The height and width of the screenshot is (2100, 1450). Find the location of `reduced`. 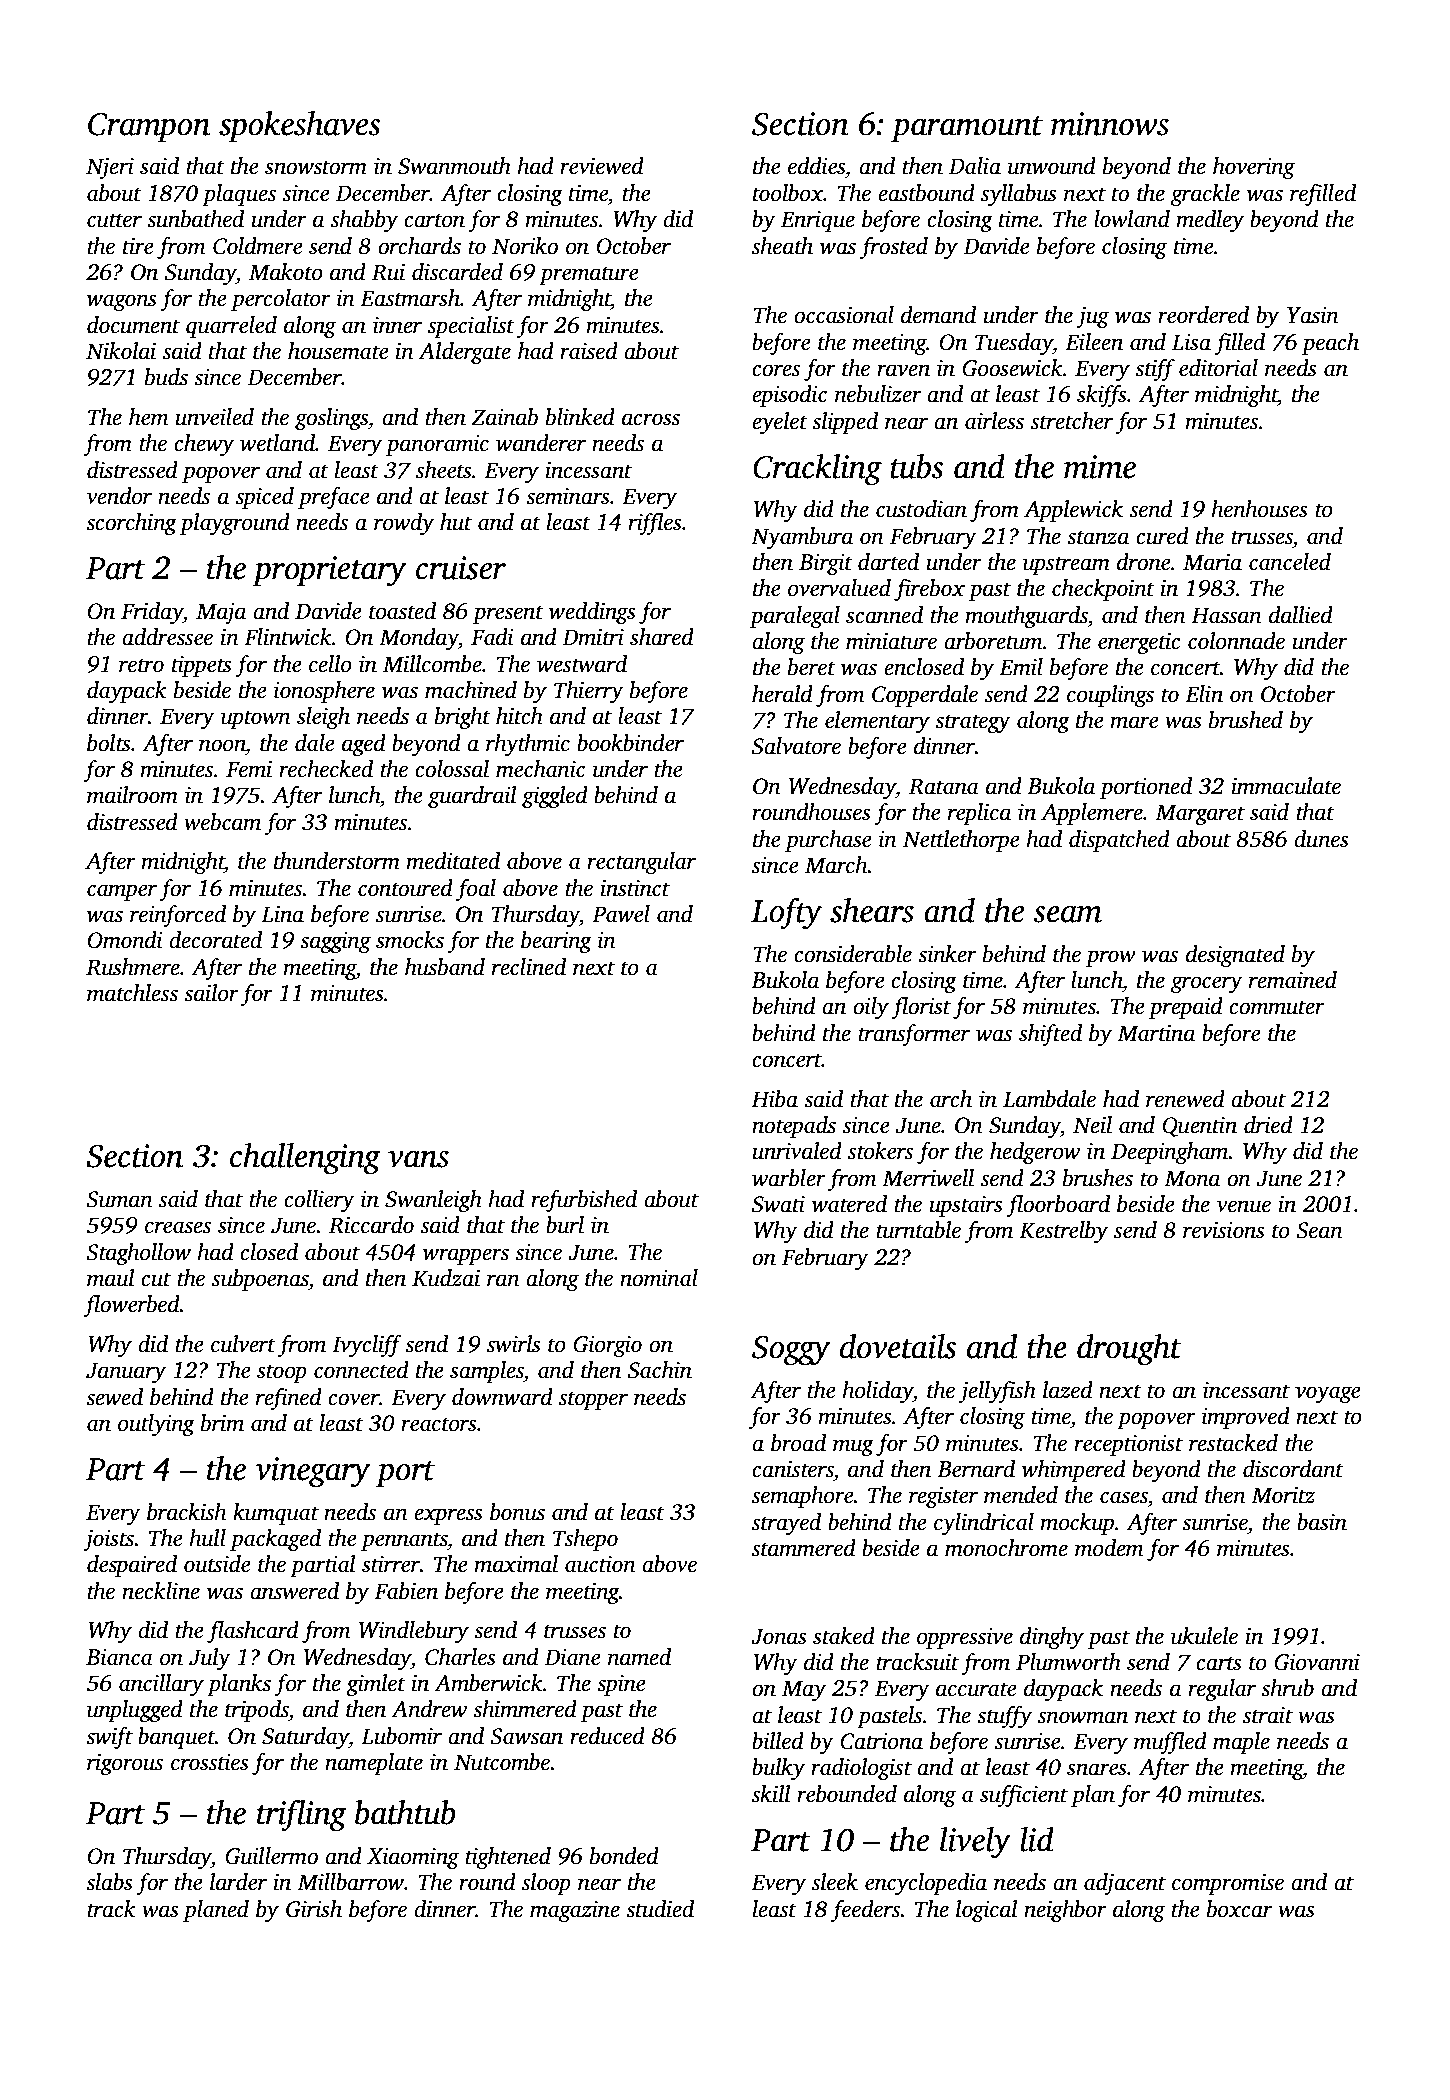

reduced is located at coordinates (607, 1736).
